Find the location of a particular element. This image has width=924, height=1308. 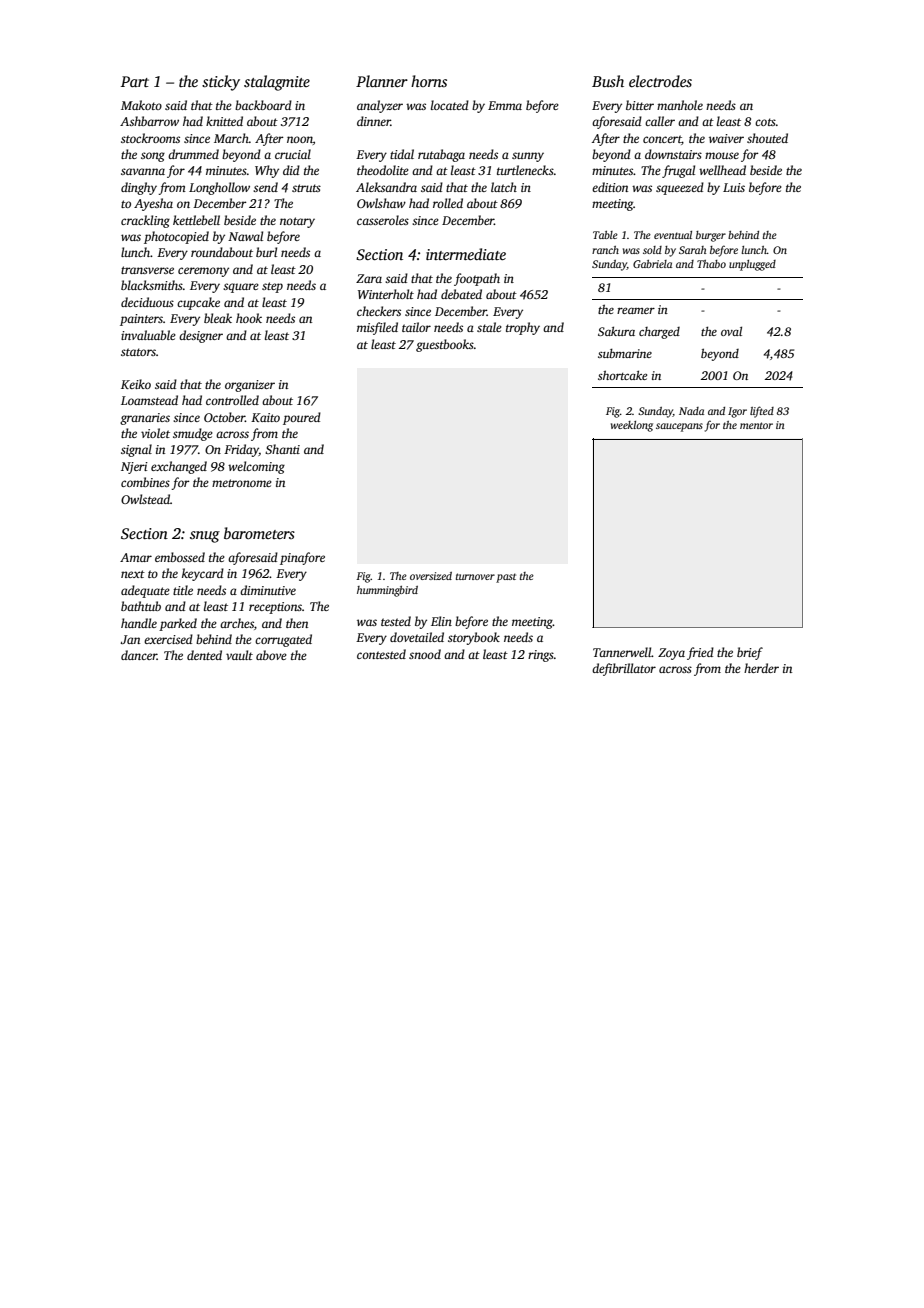

then is located at coordinates (297, 623).
